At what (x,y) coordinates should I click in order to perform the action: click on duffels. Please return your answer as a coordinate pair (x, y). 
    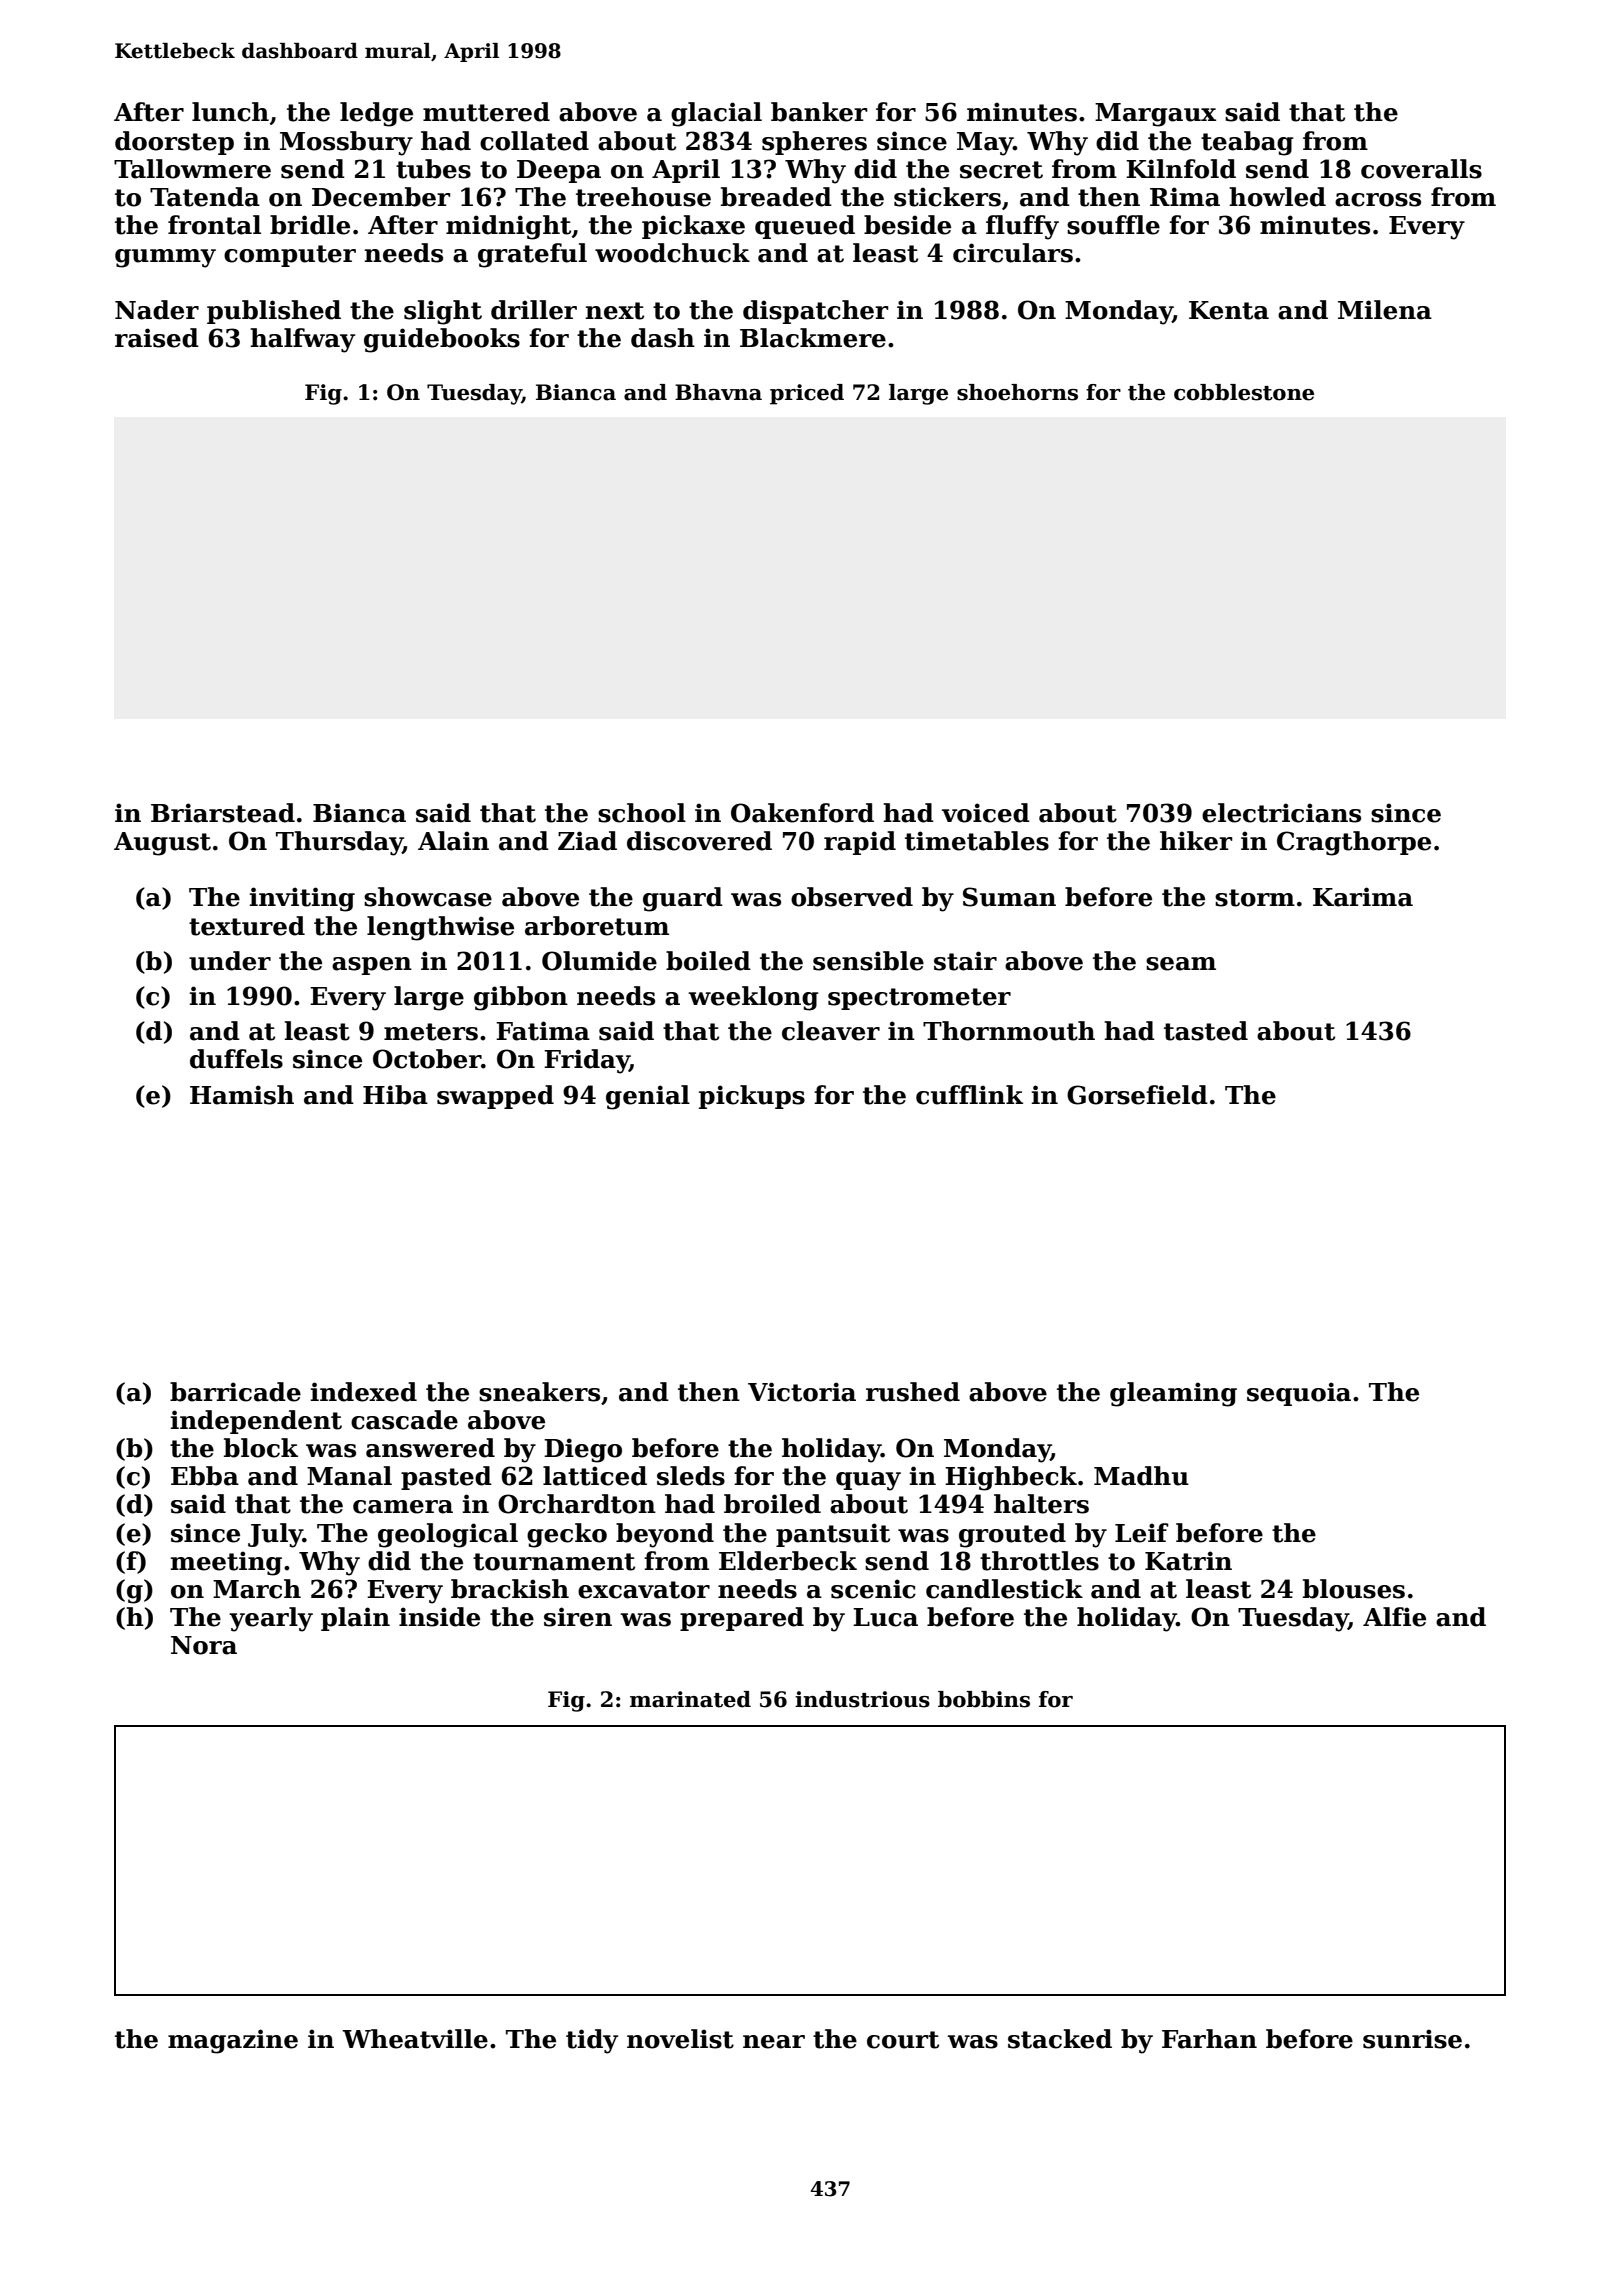
    Looking at the image, I should click on (236, 1059).
